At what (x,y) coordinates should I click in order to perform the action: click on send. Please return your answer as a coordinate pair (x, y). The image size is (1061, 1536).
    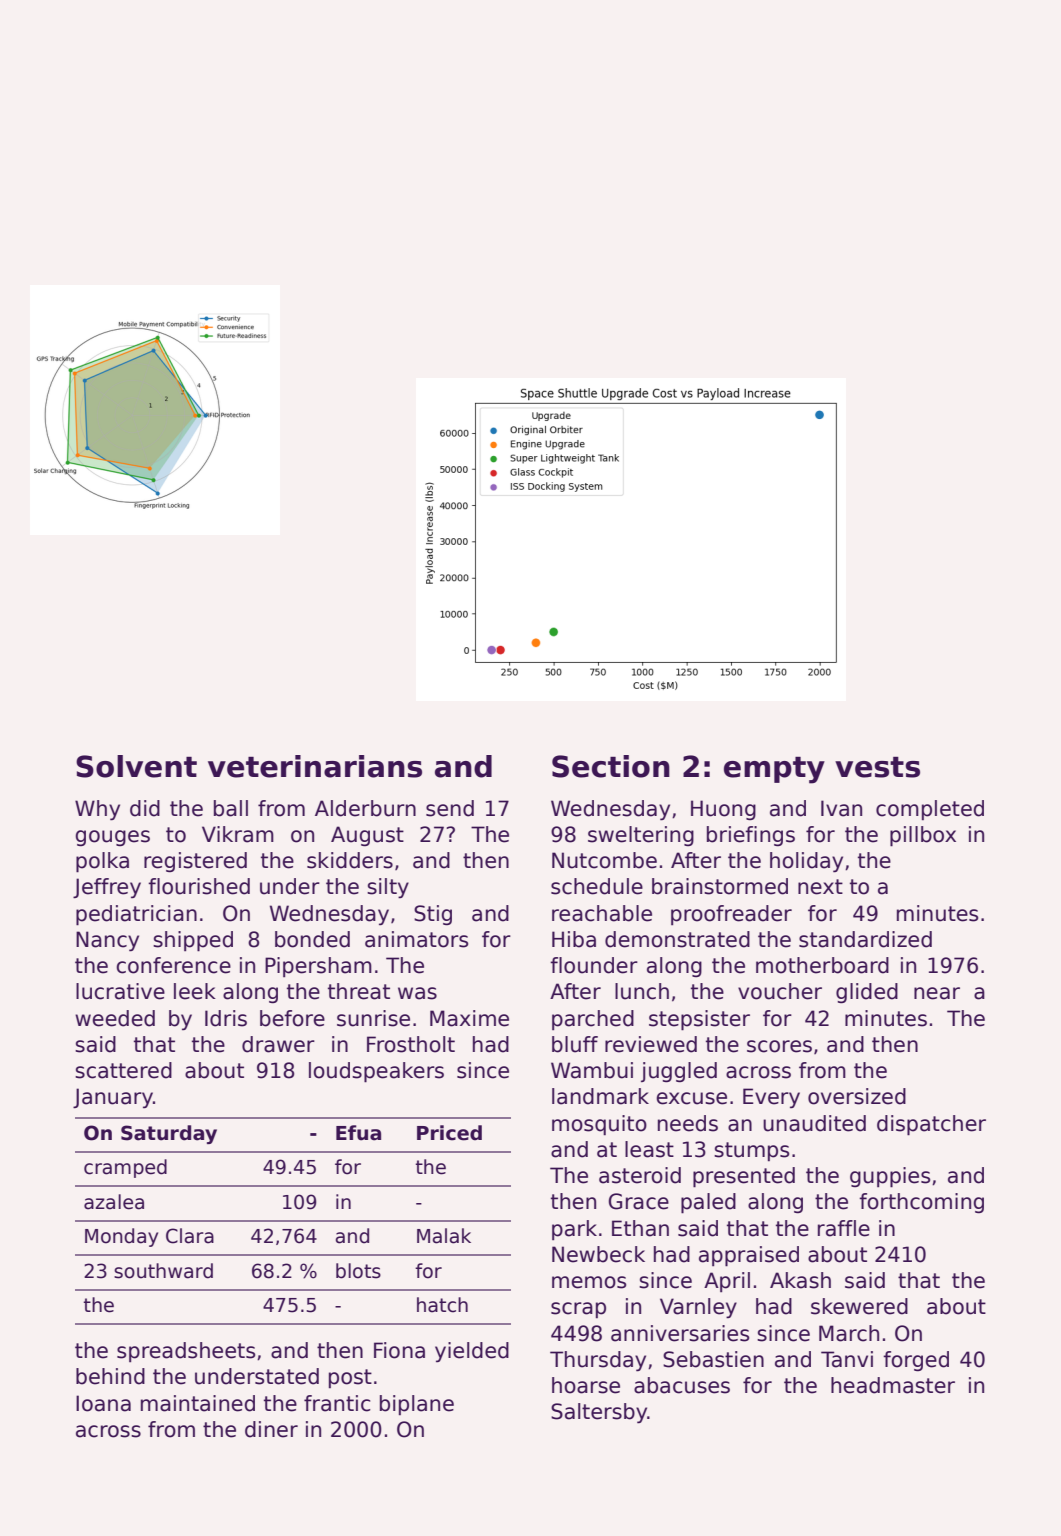
    Looking at the image, I should click on (450, 808).
